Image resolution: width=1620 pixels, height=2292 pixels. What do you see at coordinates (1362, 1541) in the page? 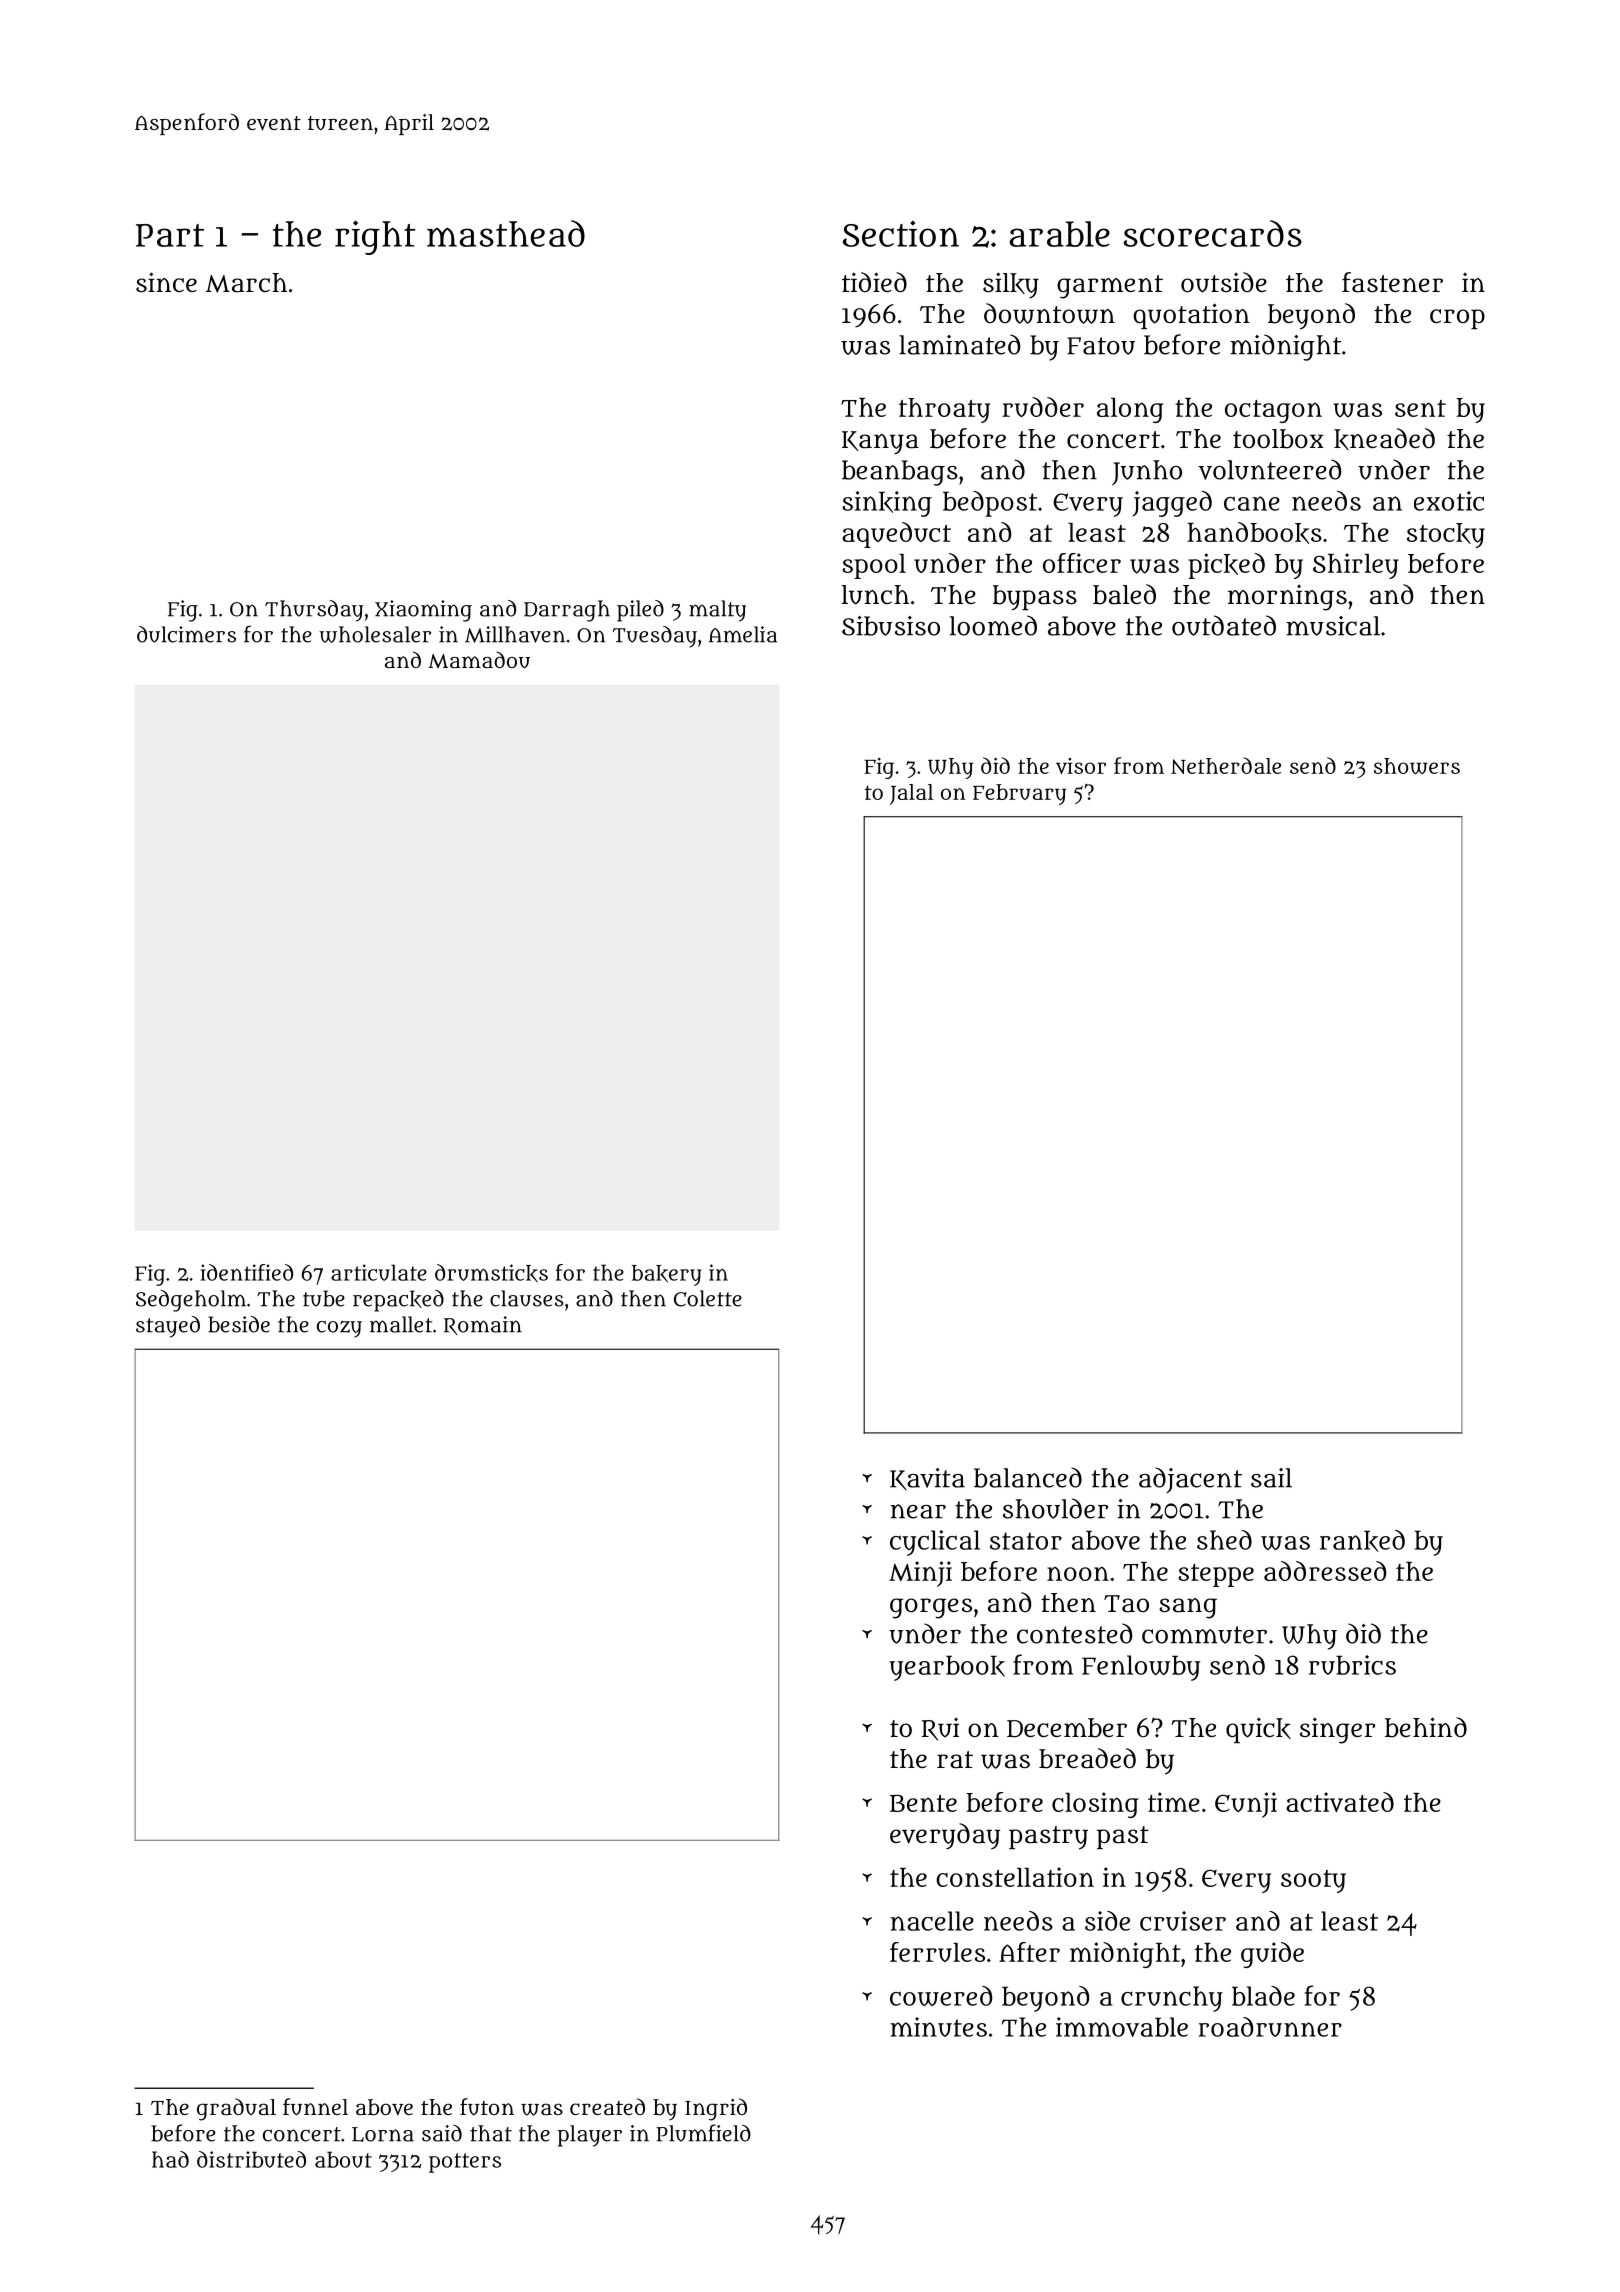
I see `ranked` at bounding box center [1362, 1541].
